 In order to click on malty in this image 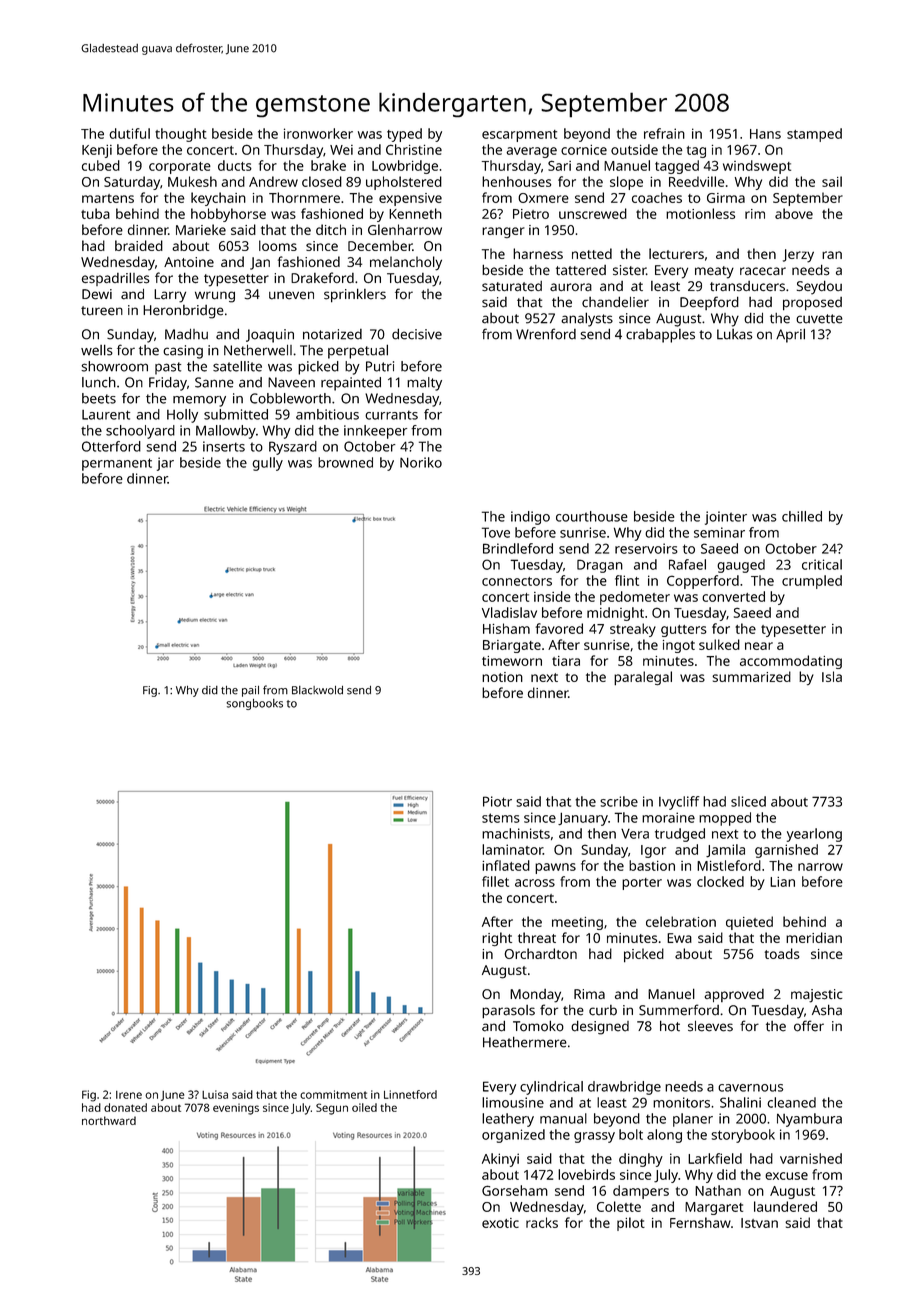, I will do `click(424, 384)`.
